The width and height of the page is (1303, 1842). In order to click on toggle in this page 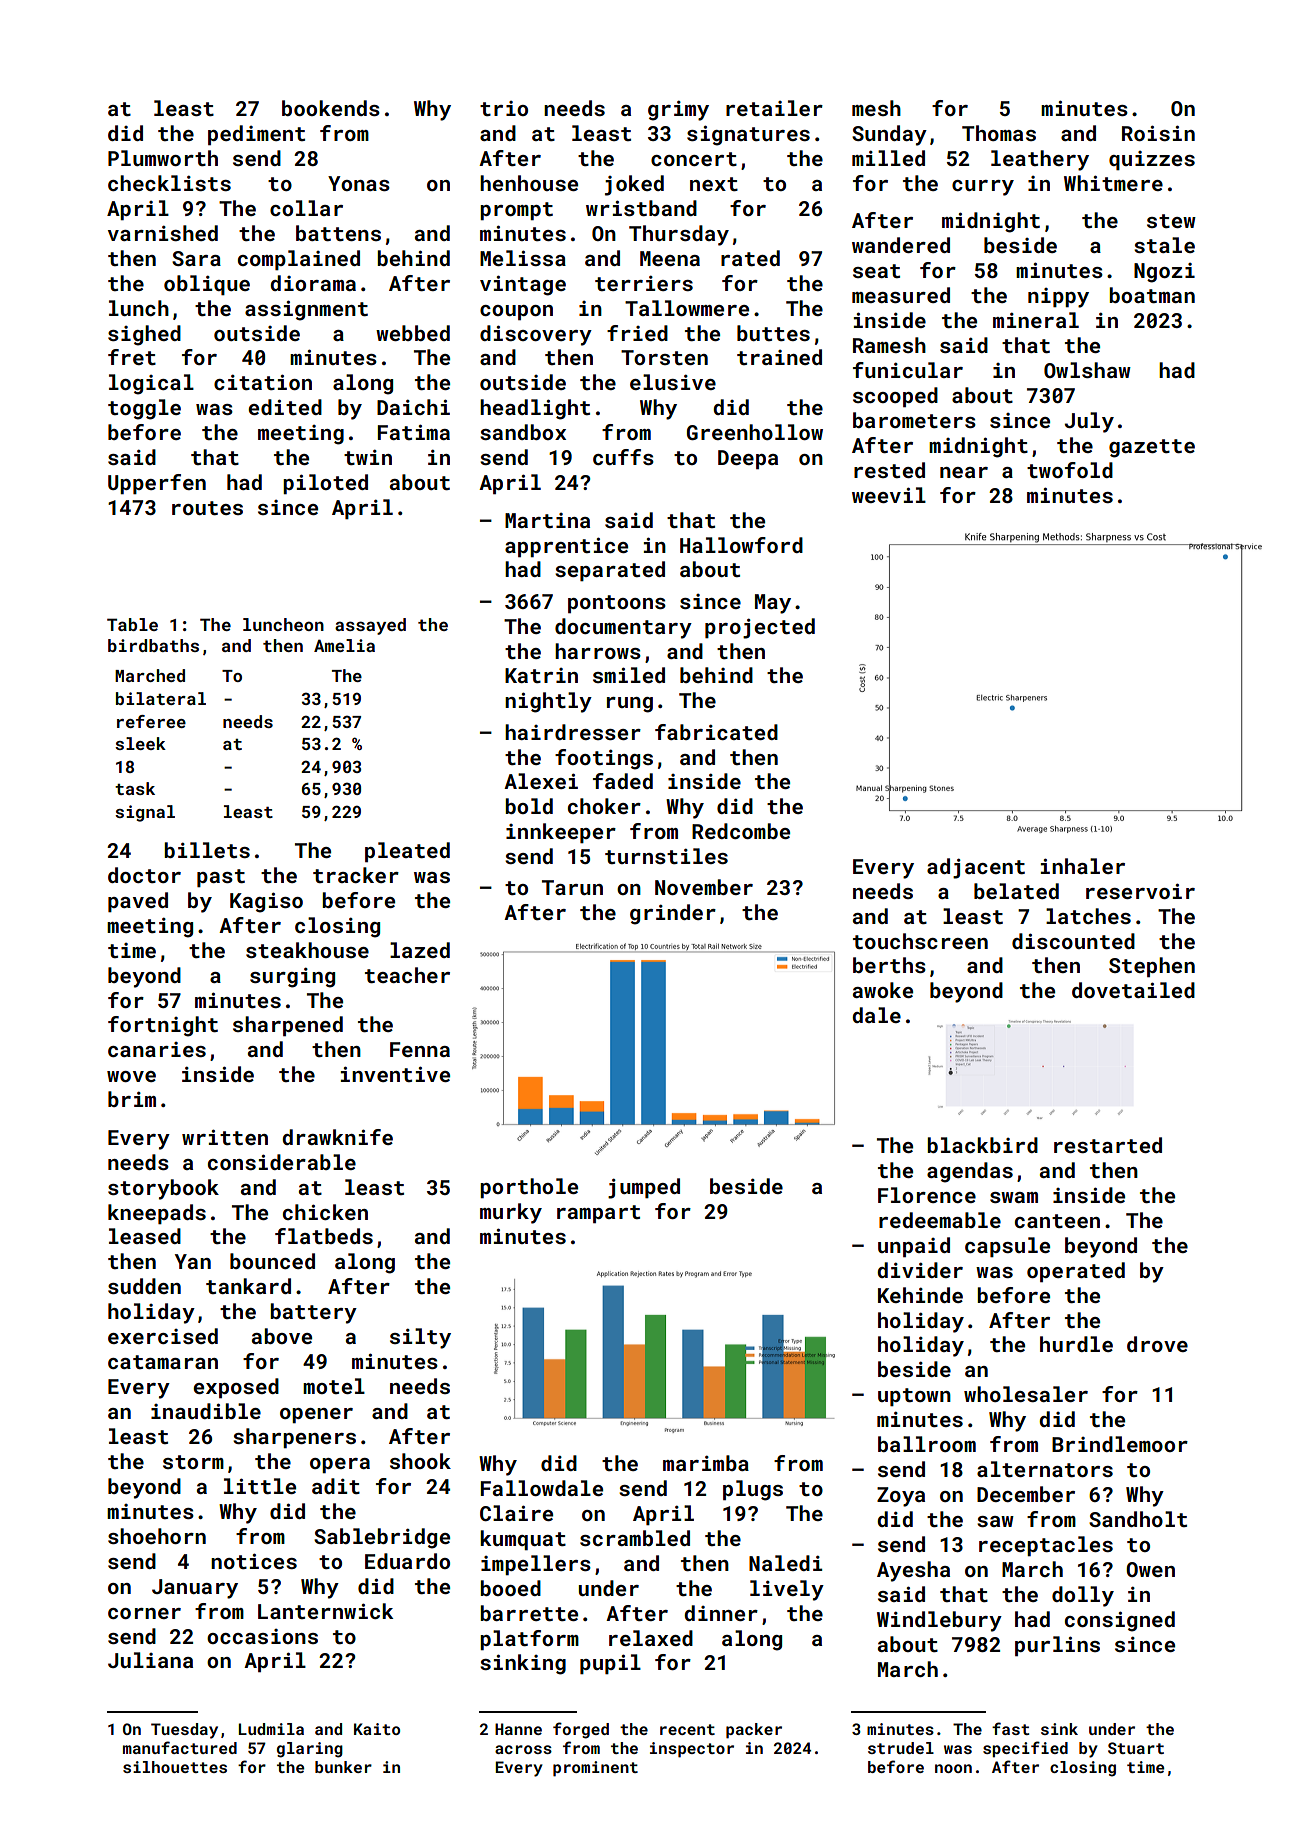, I will do `click(144, 409)`.
